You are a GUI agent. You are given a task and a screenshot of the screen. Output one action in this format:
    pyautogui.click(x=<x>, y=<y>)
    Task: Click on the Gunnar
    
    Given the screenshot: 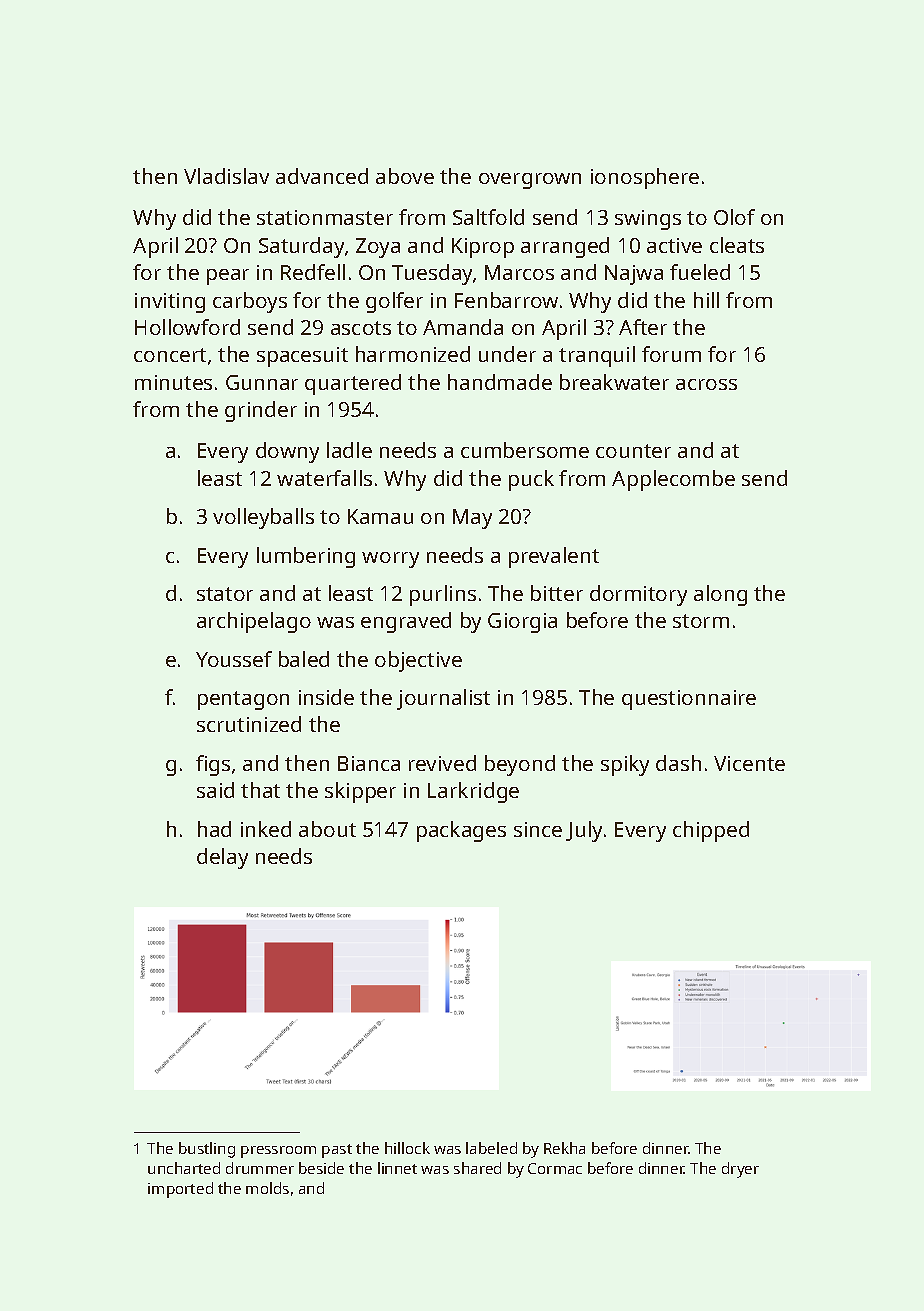 What is the action you would take?
    pyautogui.click(x=262, y=382)
